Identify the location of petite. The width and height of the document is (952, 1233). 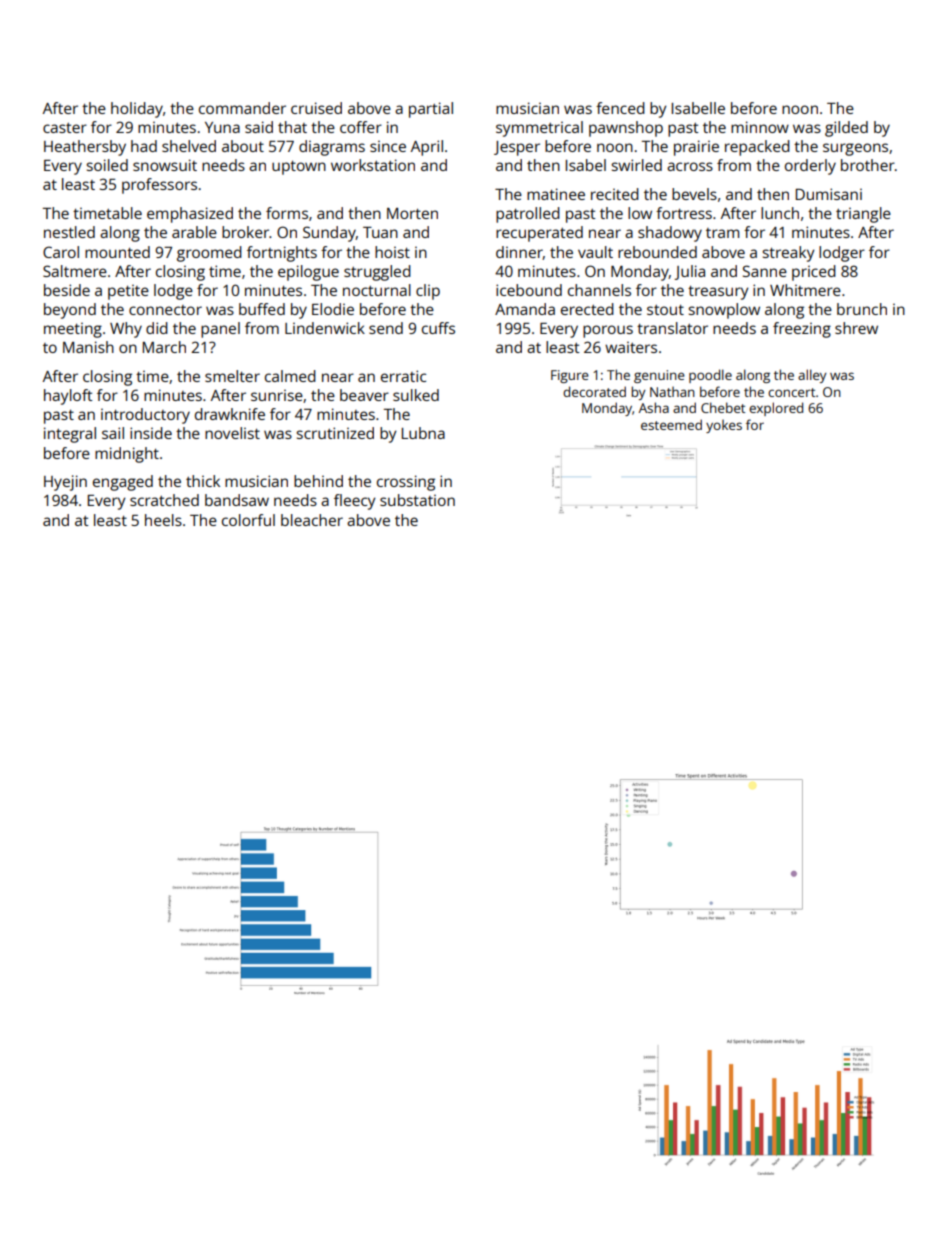
(128, 292).
